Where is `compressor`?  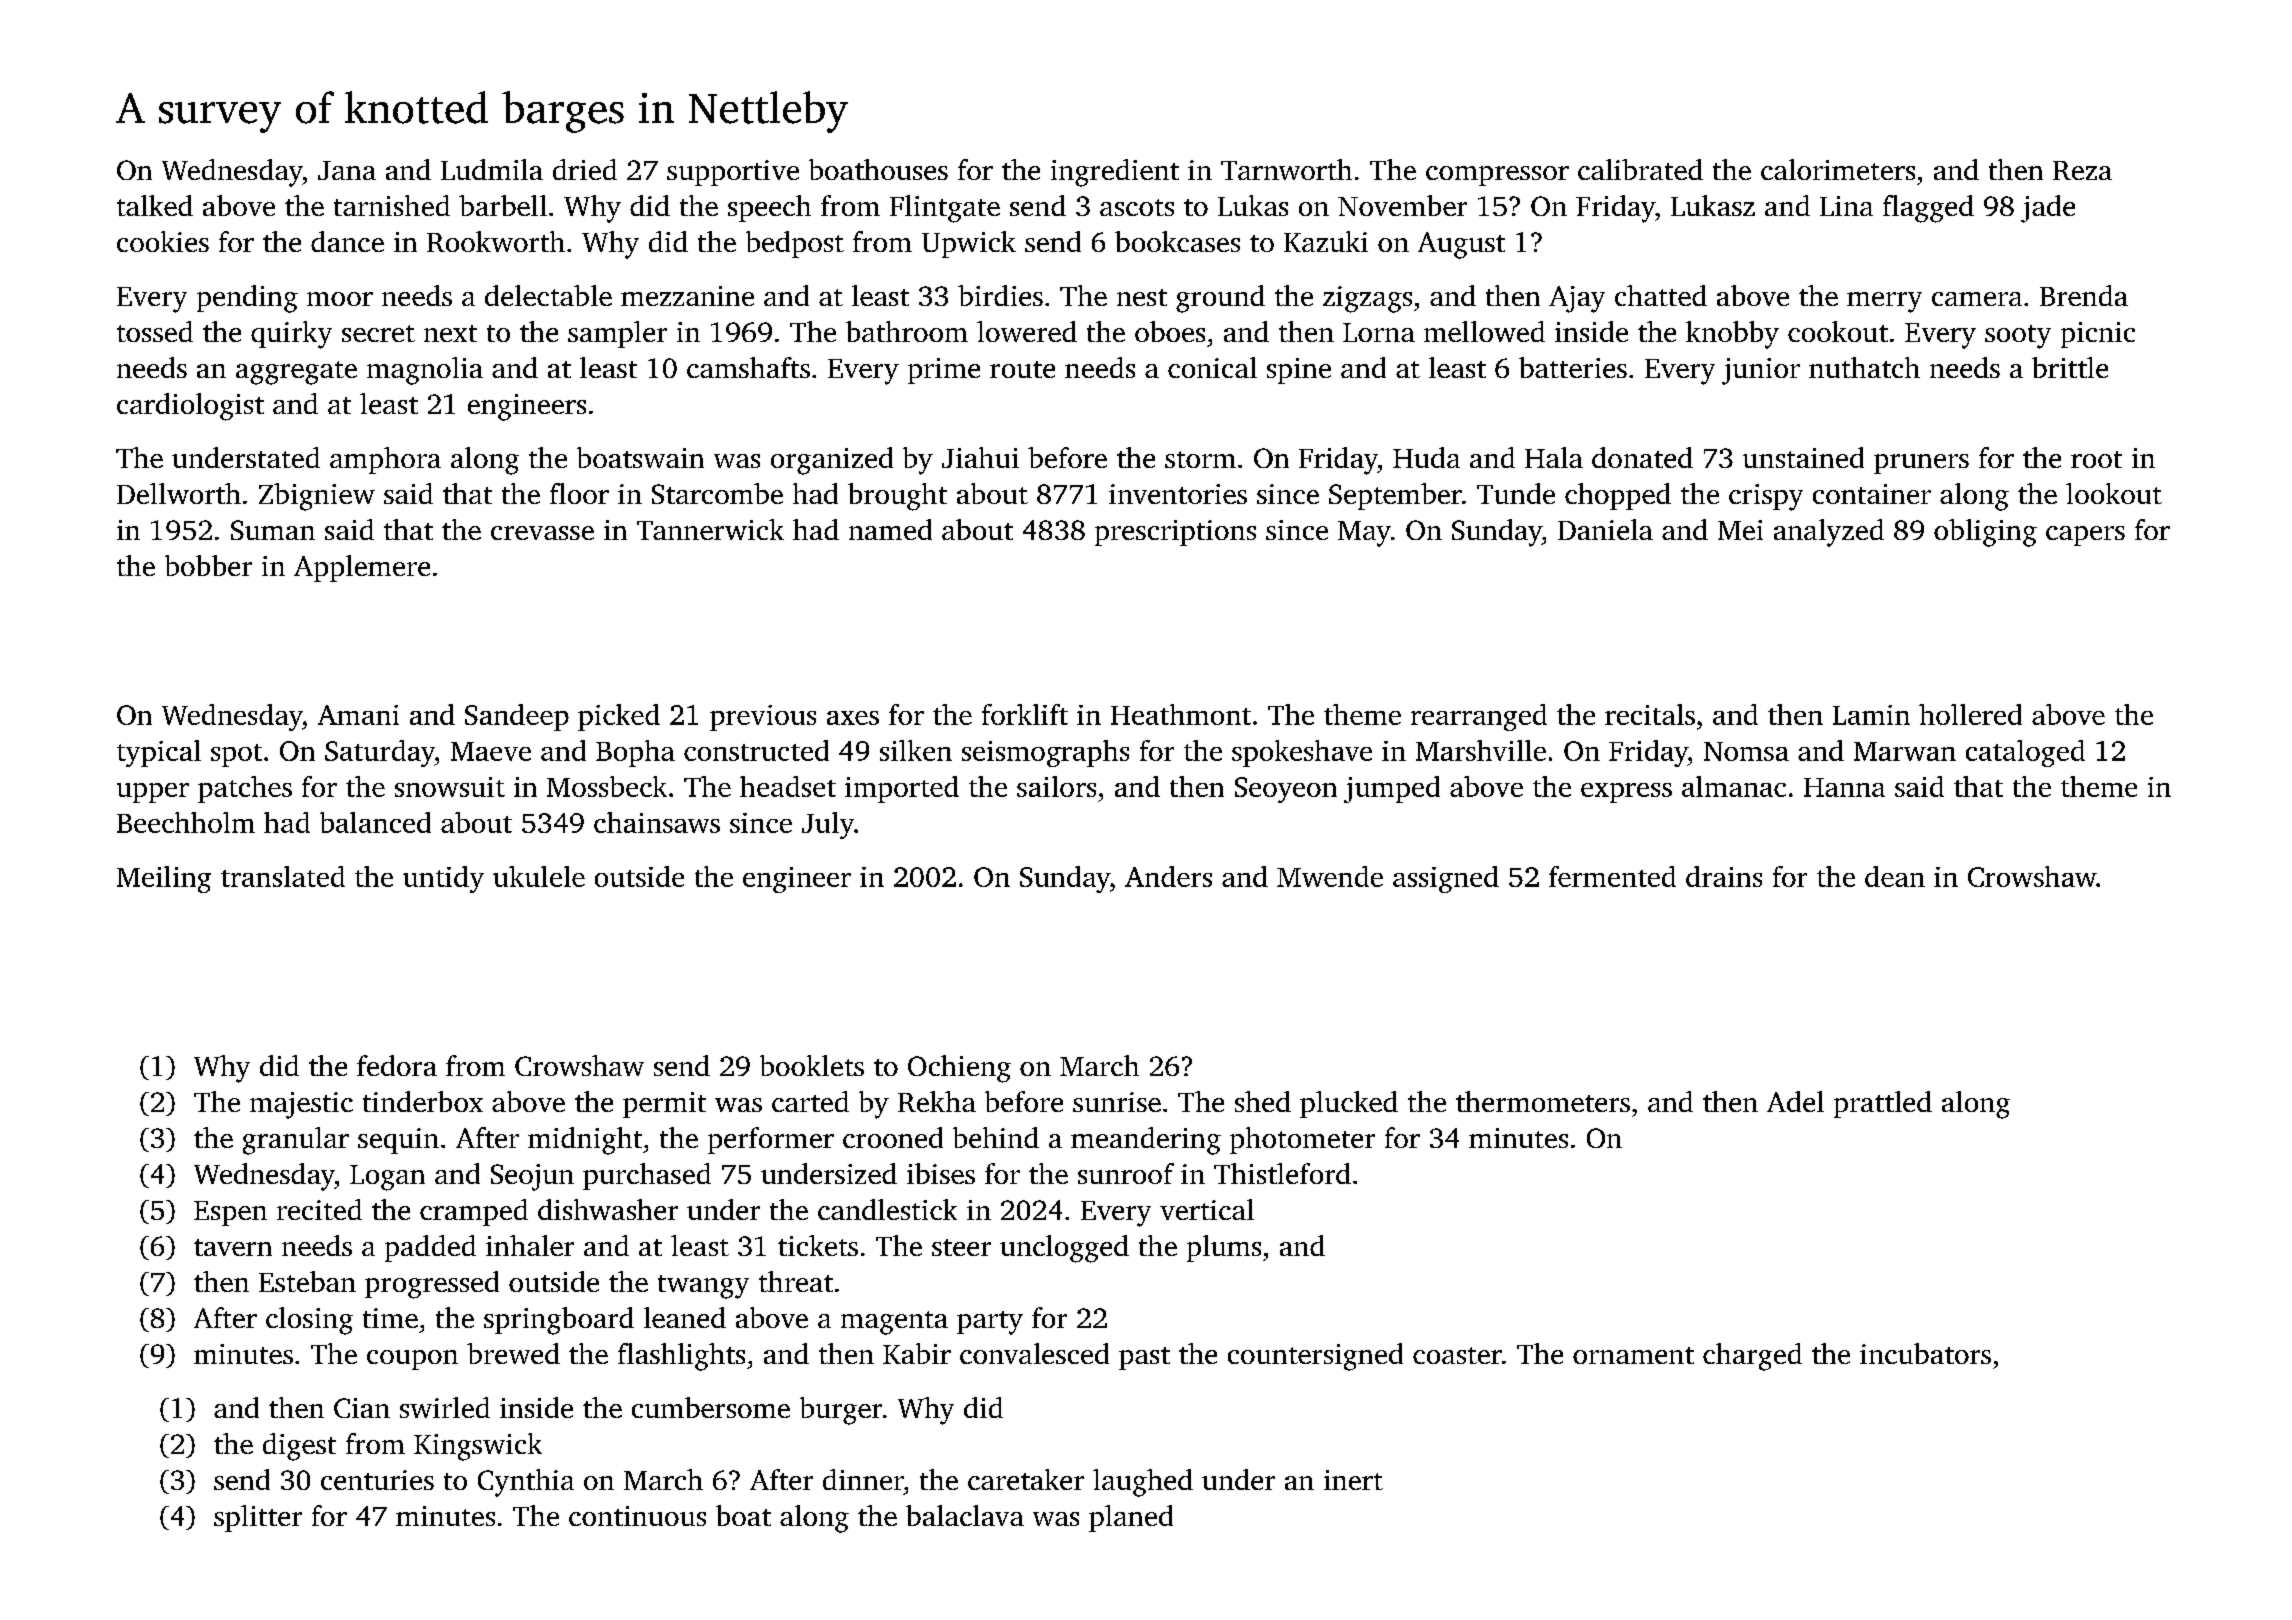
compressor is located at coordinates (1497, 176).
